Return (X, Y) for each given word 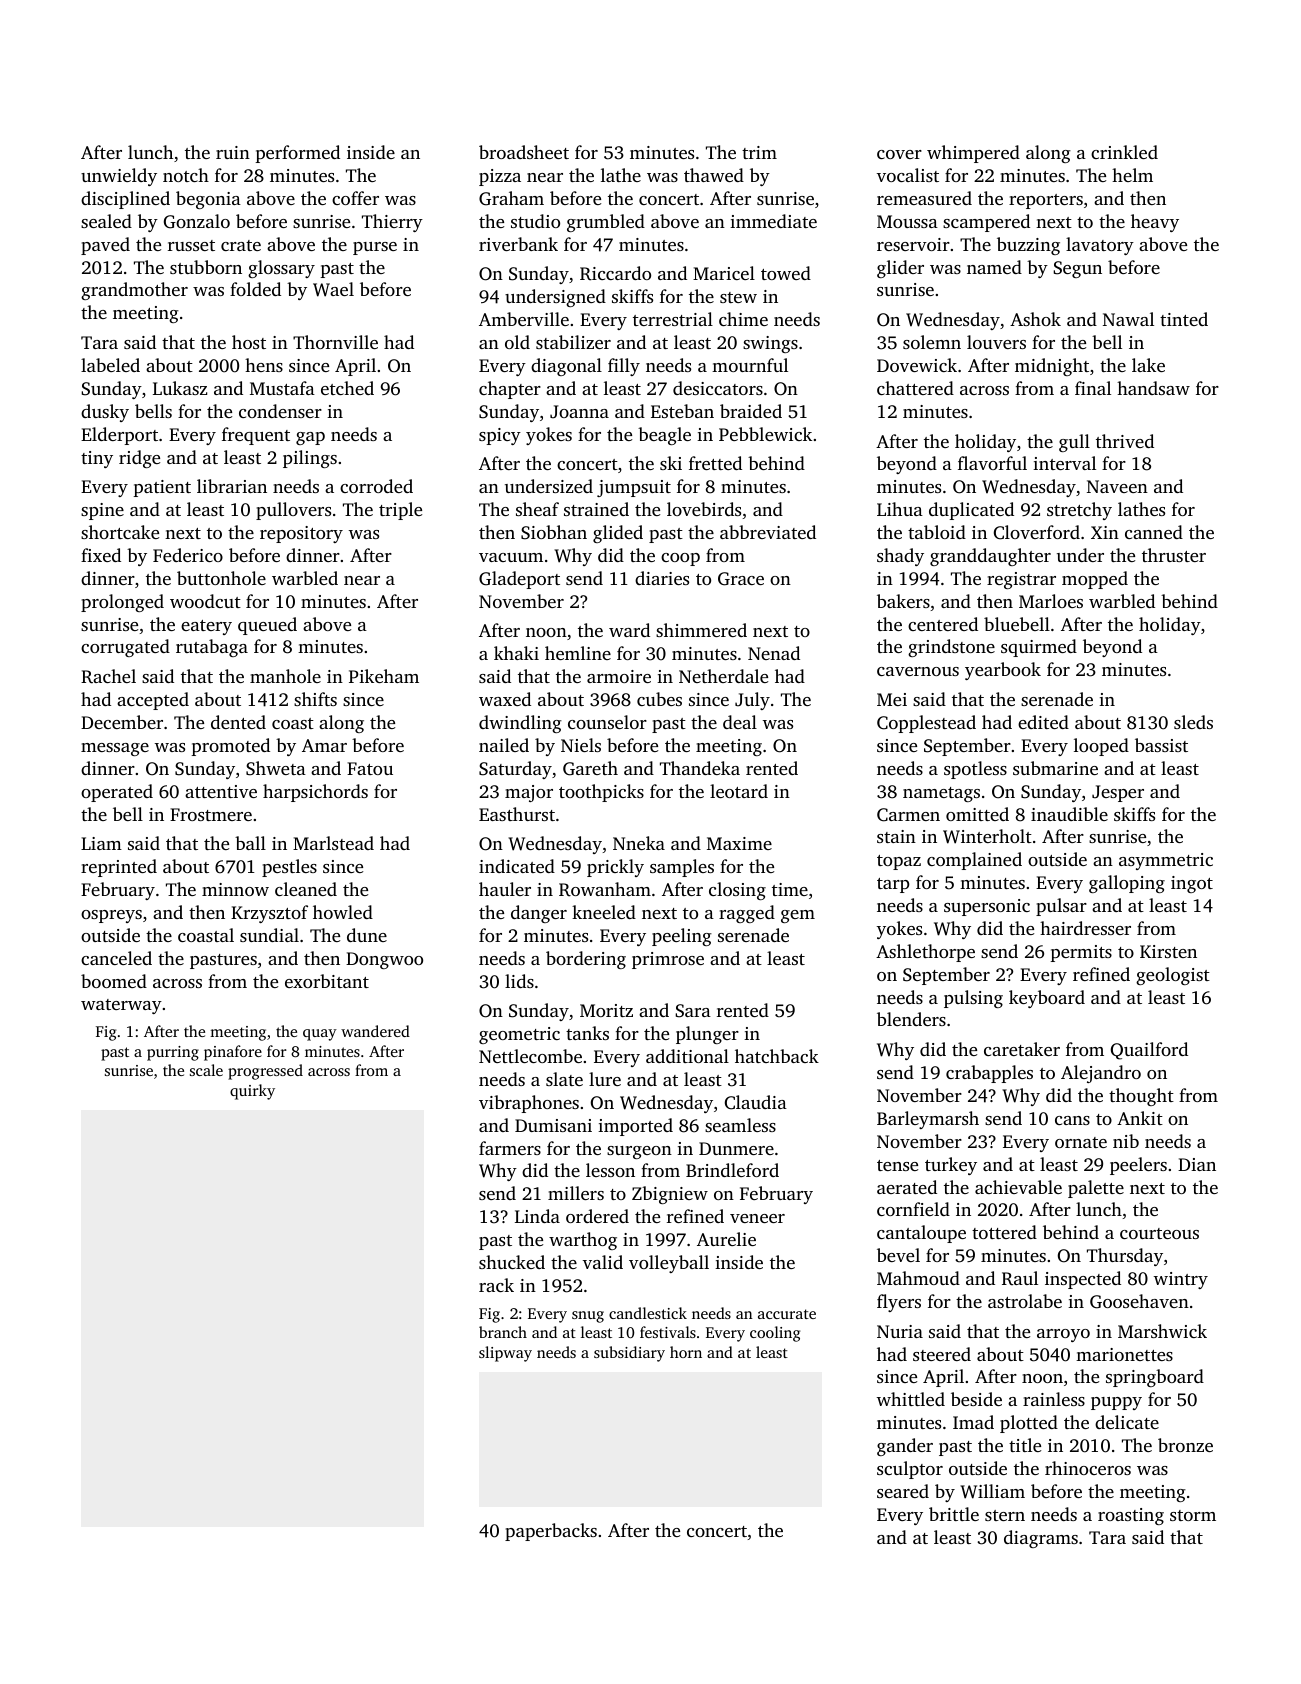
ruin (233, 152)
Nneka (639, 843)
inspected (1083, 1280)
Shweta (276, 768)
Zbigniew (670, 1195)
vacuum (511, 557)
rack (496, 1285)
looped (1101, 747)
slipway (505, 1354)
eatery (206, 627)
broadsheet (524, 152)
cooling (775, 1334)
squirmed (1039, 648)
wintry (1181, 1280)
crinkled (1124, 152)
